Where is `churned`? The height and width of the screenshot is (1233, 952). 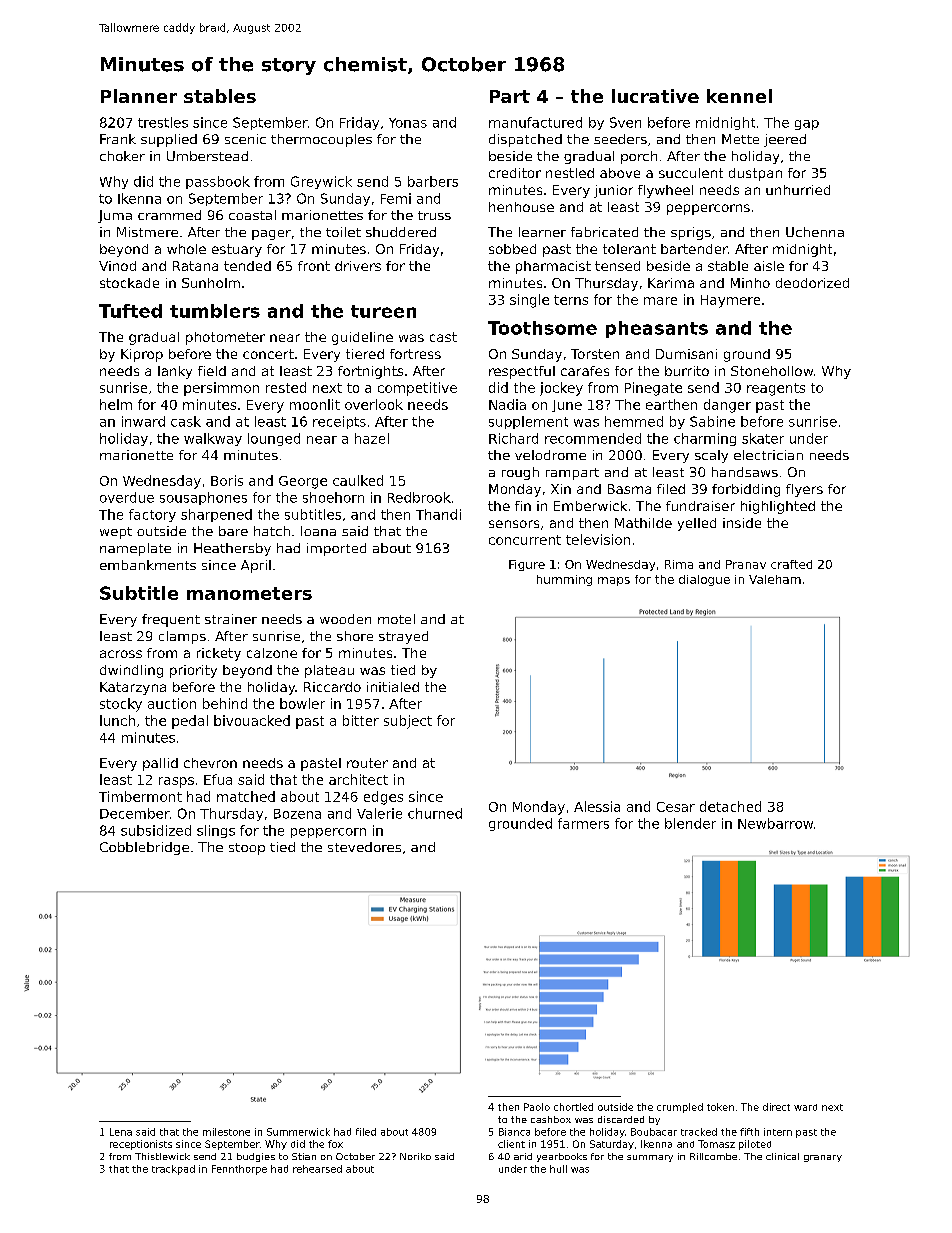
churned is located at coordinates (435, 813).
